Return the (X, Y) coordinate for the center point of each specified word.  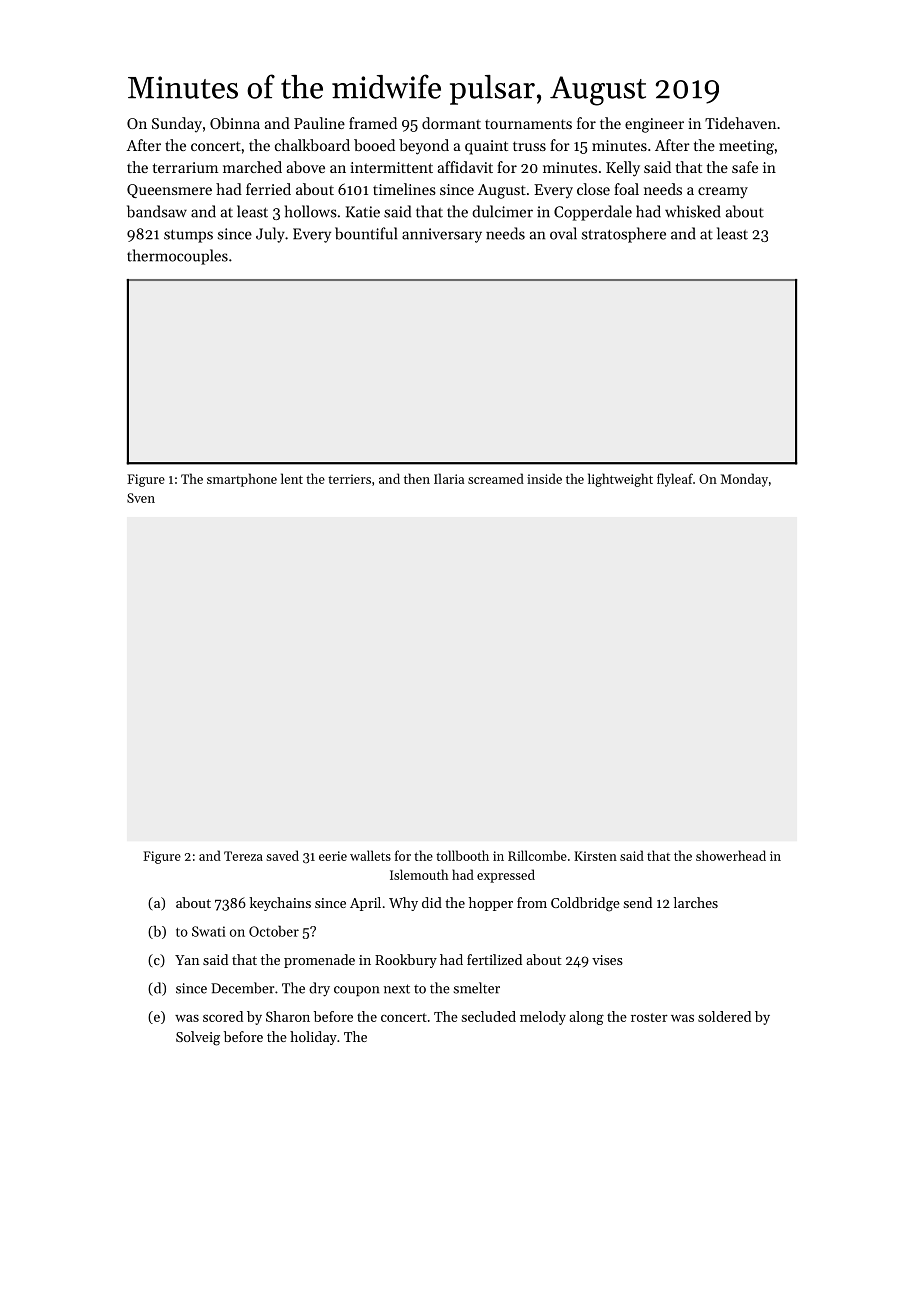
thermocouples (177, 257)
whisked (693, 211)
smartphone (242, 480)
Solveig (198, 1038)
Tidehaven (740, 123)
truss (529, 146)
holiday (313, 1038)
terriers (349, 479)
